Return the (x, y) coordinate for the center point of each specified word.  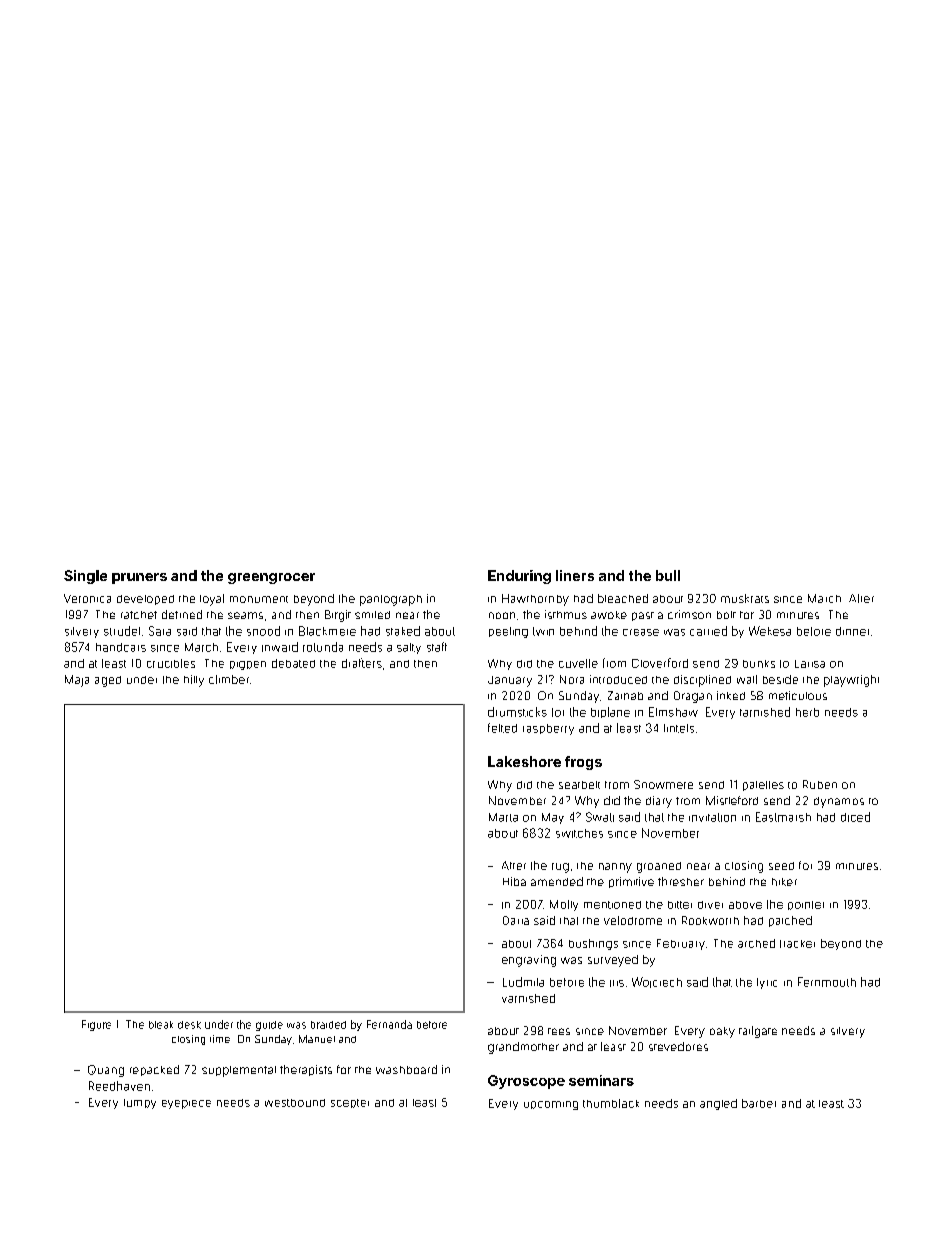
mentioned (612, 905)
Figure (96, 1025)
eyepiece (186, 1104)
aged (108, 681)
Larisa (810, 664)
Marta (503, 817)
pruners (139, 578)
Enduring (519, 577)
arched (756, 943)
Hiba (514, 881)
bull (668, 575)
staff (437, 647)
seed (781, 866)
